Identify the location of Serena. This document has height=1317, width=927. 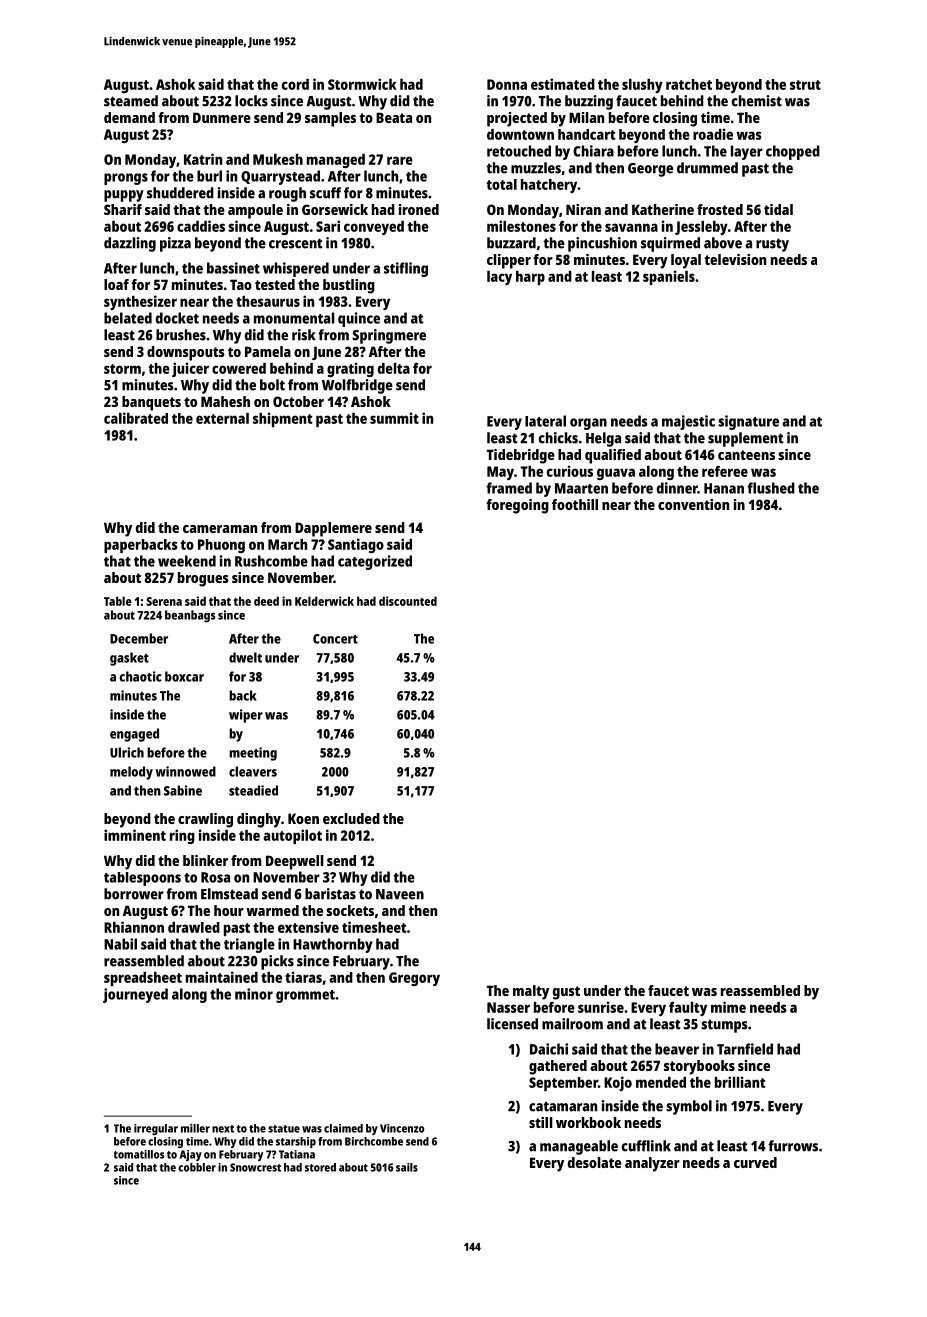
(164, 601).
